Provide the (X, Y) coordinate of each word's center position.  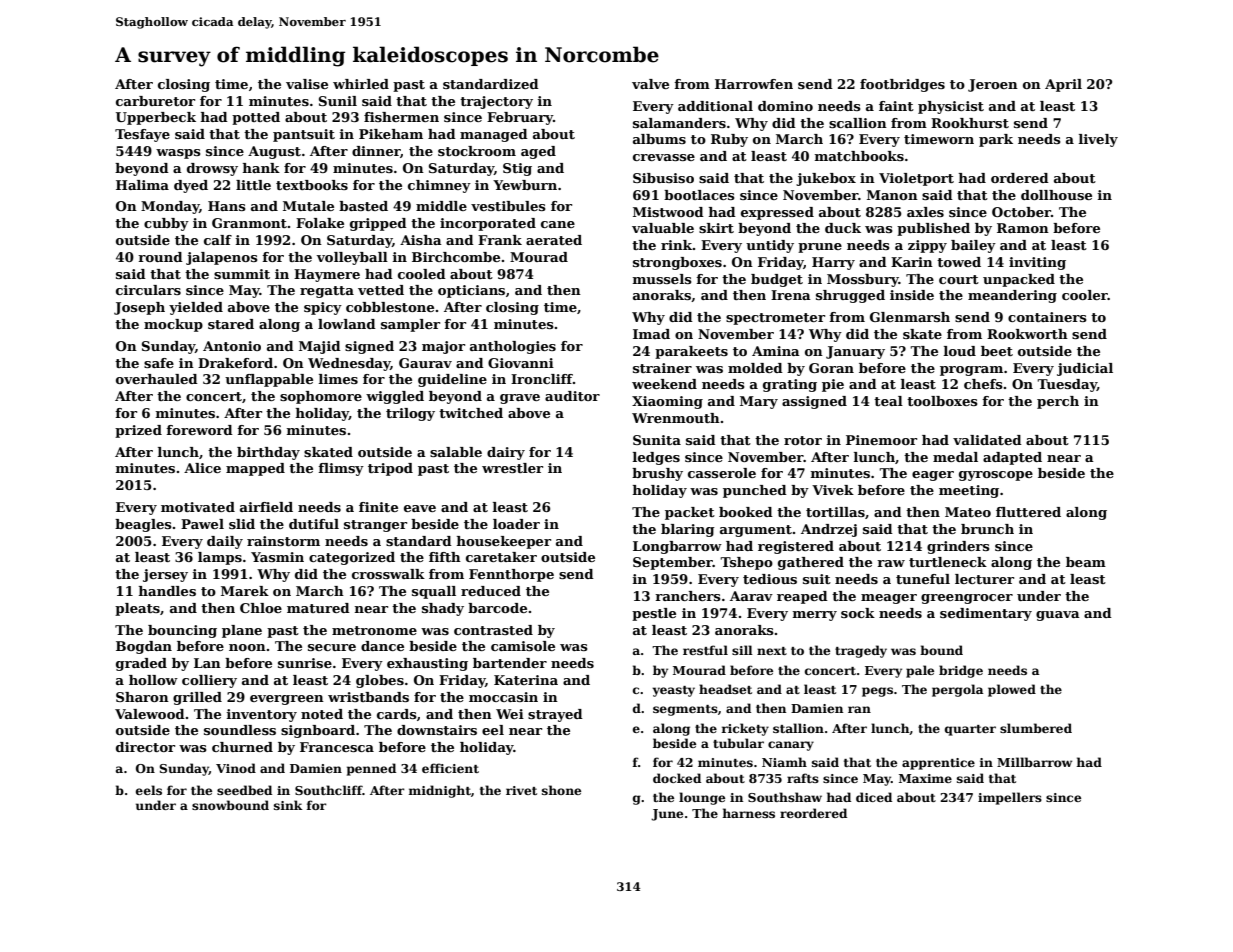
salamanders (679, 123)
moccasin (503, 697)
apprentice (938, 764)
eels (149, 790)
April (1063, 85)
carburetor (155, 101)
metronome (374, 630)
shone (561, 790)
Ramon (1023, 228)
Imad (651, 334)
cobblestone (390, 307)
